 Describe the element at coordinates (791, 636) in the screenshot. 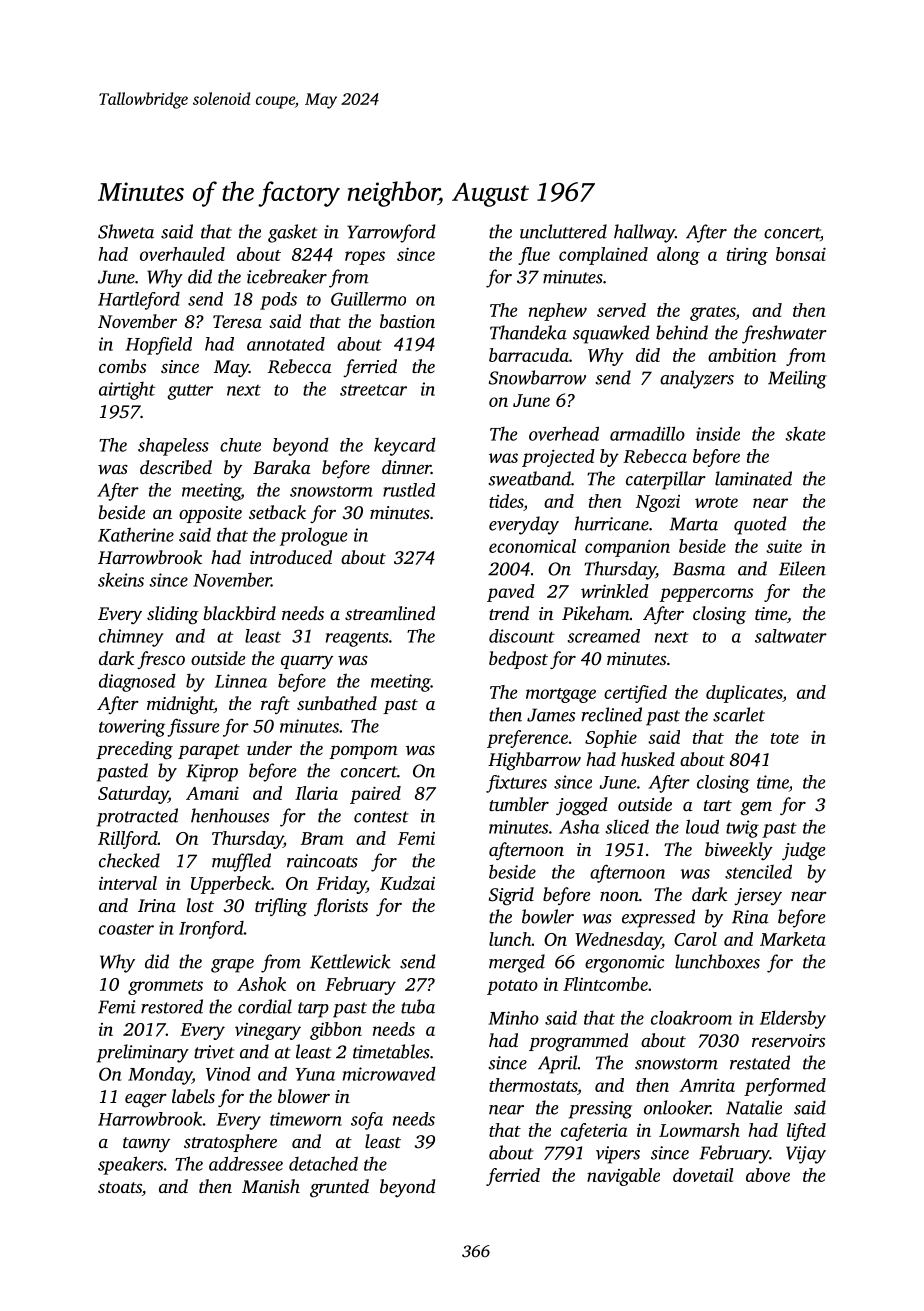

I see `saltwater` at that location.
